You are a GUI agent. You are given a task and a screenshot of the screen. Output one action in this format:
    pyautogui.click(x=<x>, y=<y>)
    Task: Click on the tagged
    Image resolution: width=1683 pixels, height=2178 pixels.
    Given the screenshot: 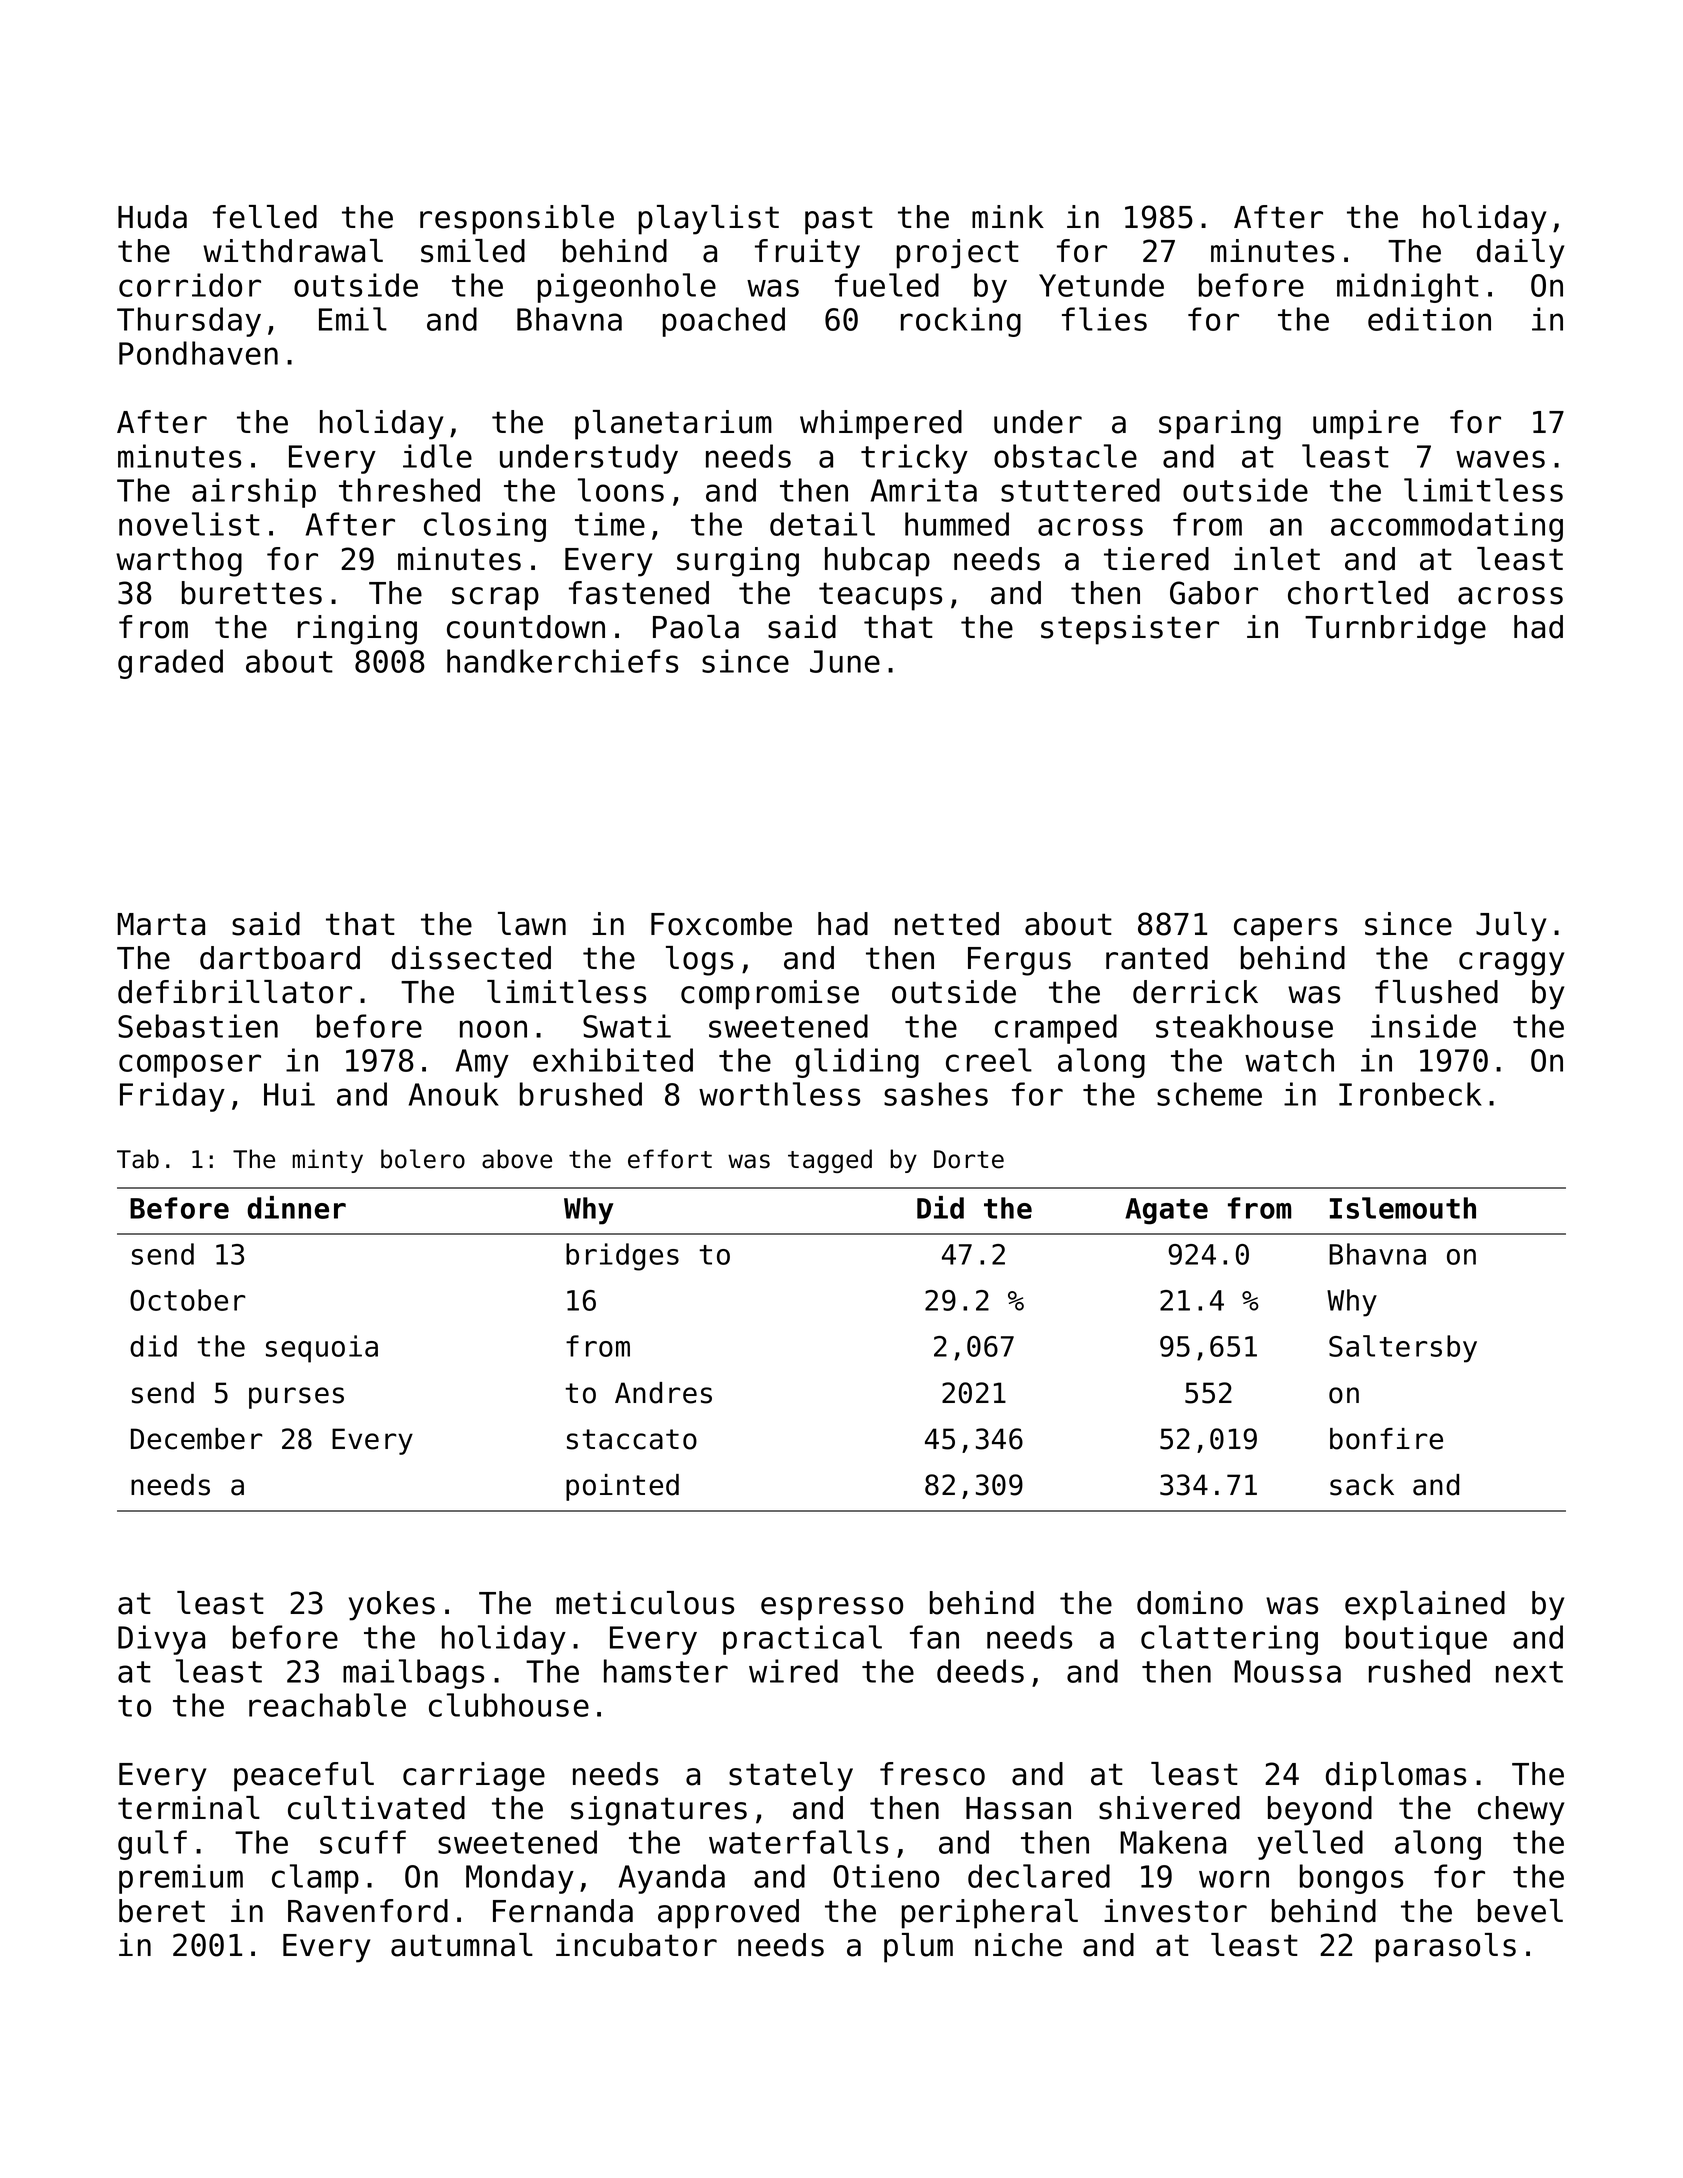 What is the action you would take?
    pyautogui.click(x=830, y=1161)
